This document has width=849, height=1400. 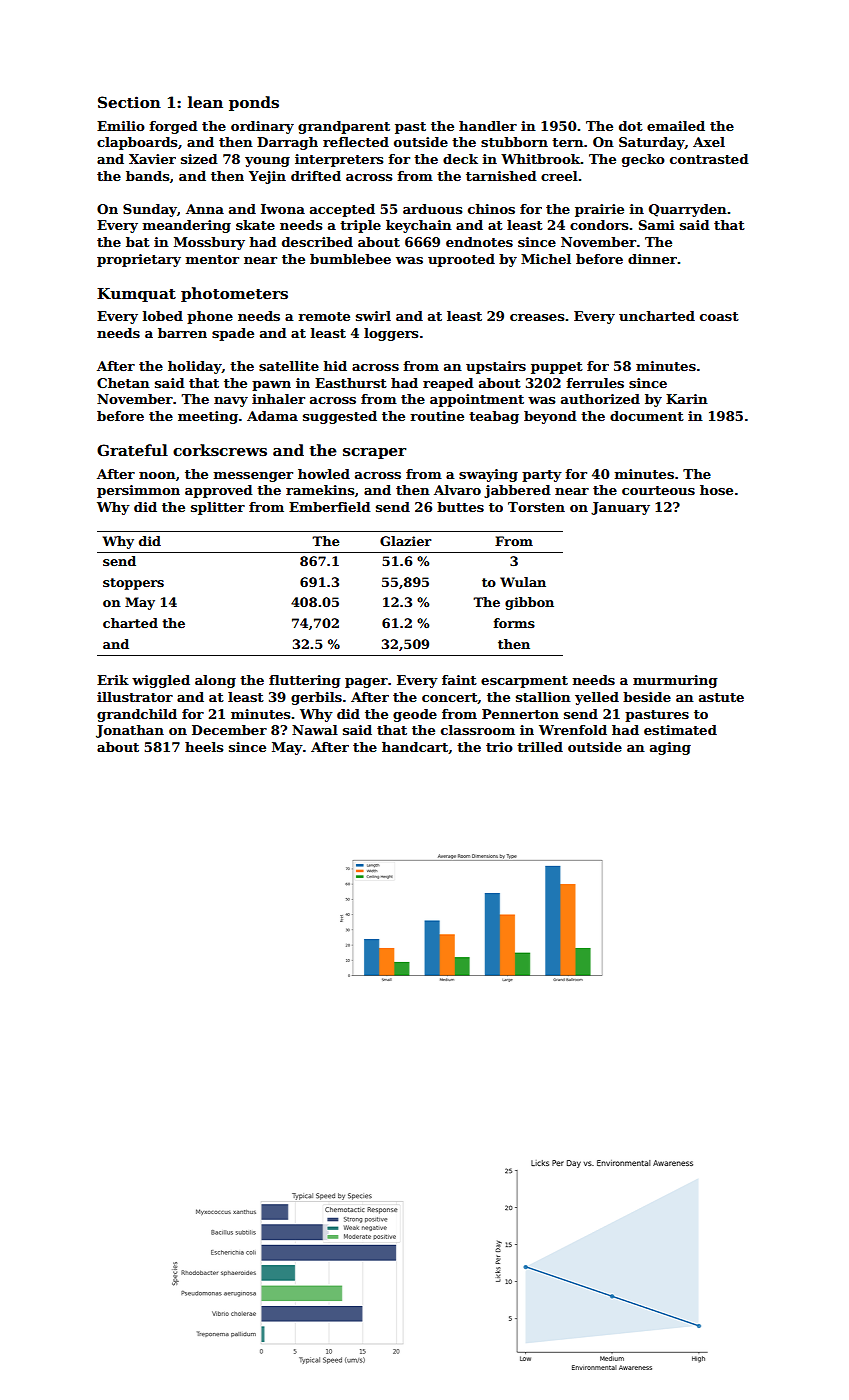 I want to click on hid, so click(x=335, y=366).
